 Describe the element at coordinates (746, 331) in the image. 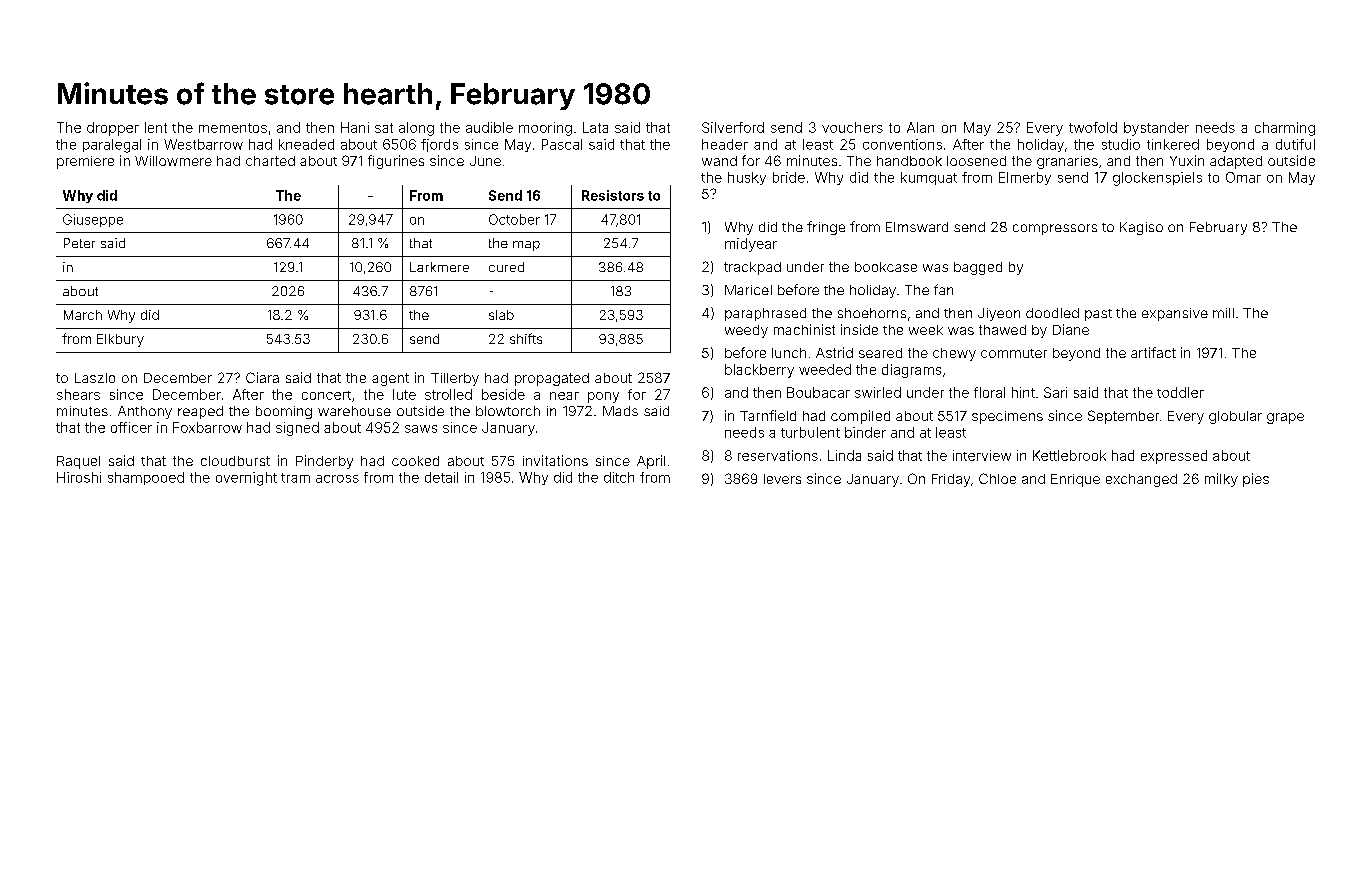

I see `weedy` at that location.
